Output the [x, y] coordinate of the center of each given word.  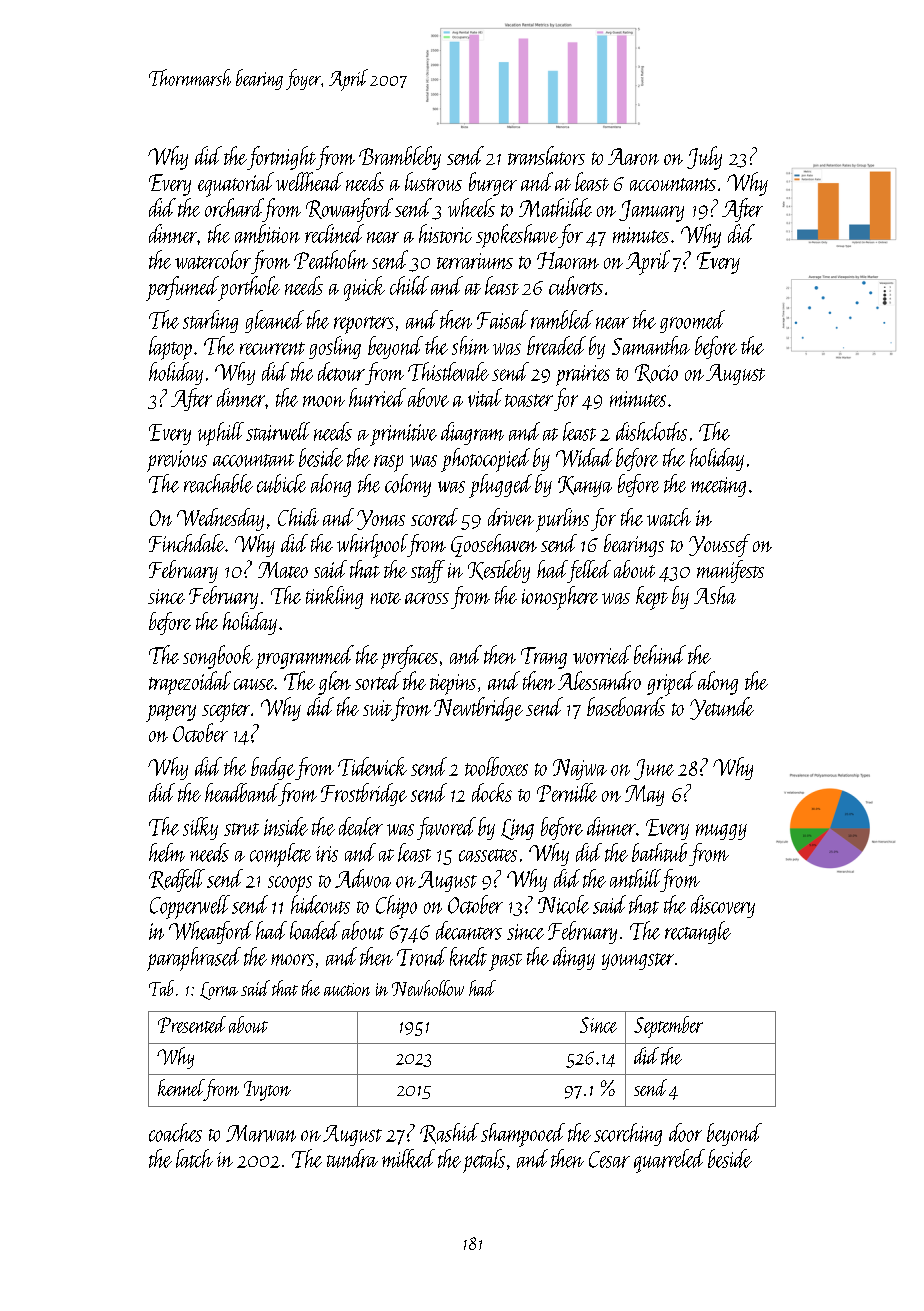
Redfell [177, 880]
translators [546, 155]
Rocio [656, 373]
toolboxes [496, 766]
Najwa [580, 769]
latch [194, 1158]
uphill [221, 434]
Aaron [633, 156]
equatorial [236, 184]
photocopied [485, 460]
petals [484, 1161]
